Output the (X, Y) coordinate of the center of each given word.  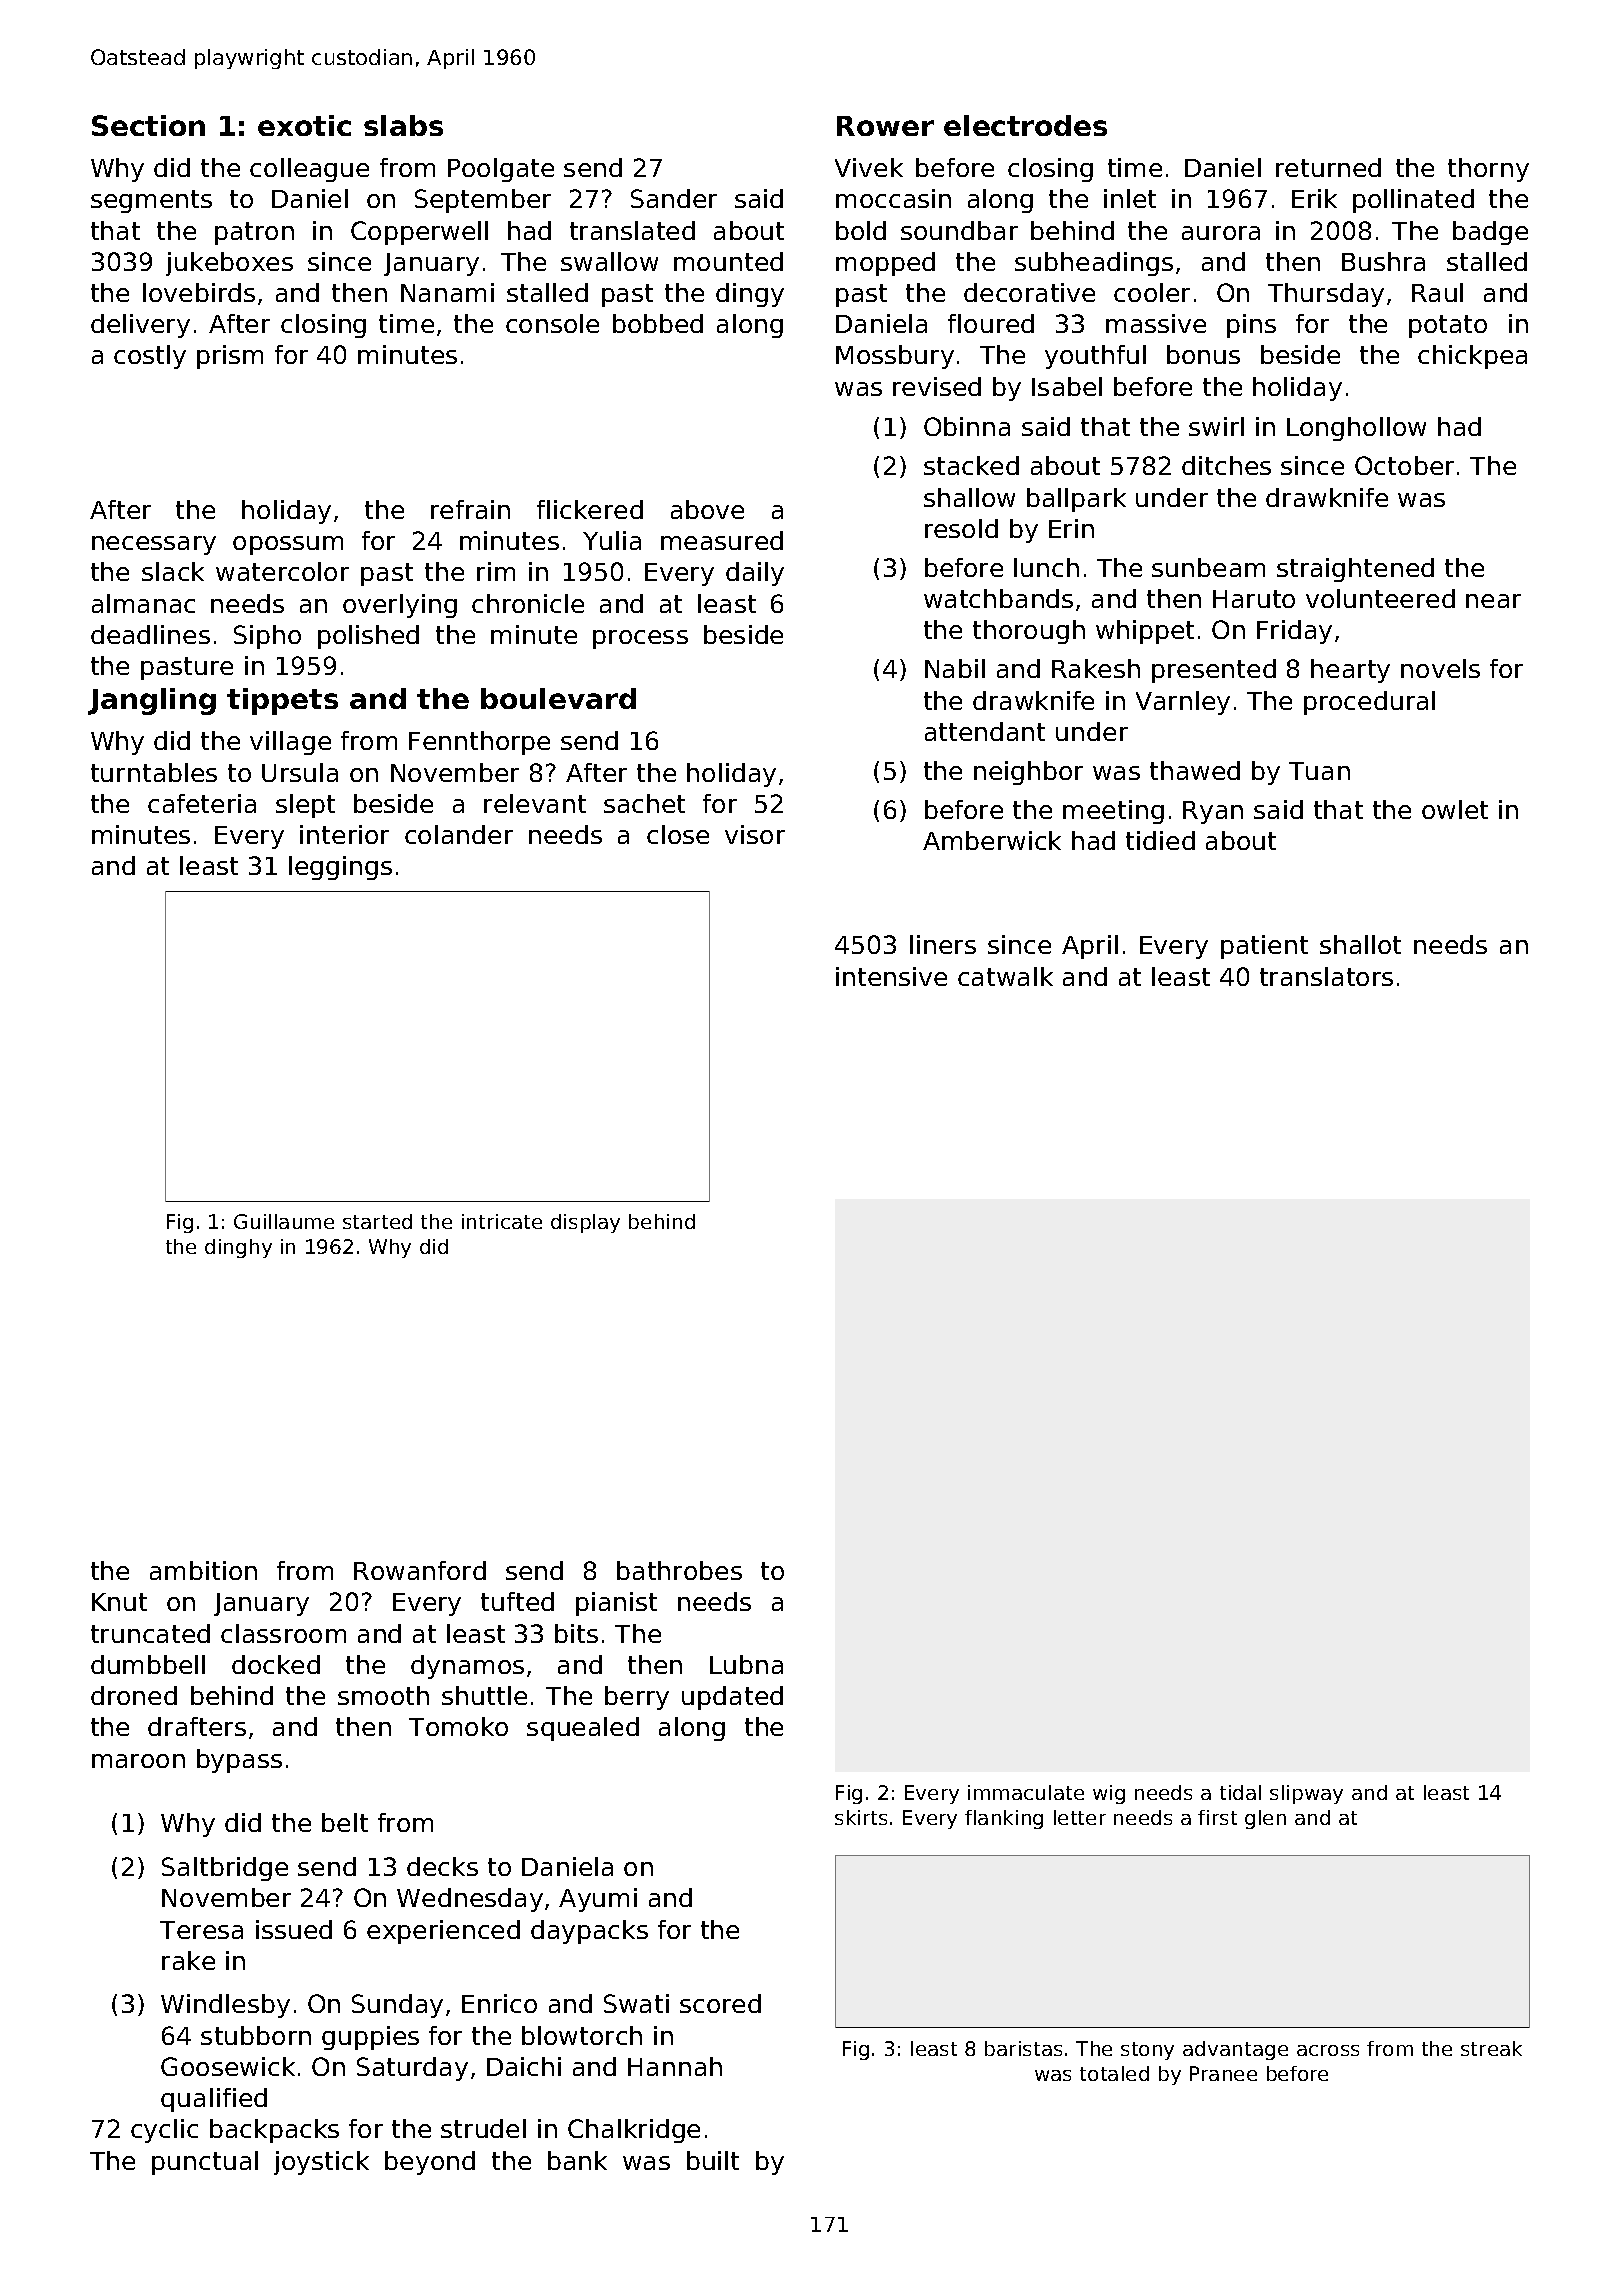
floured (991, 323)
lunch (1046, 567)
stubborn (256, 2035)
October (1404, 465)
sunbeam (1208, 567)
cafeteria (202, 803)
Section (148, 125)
